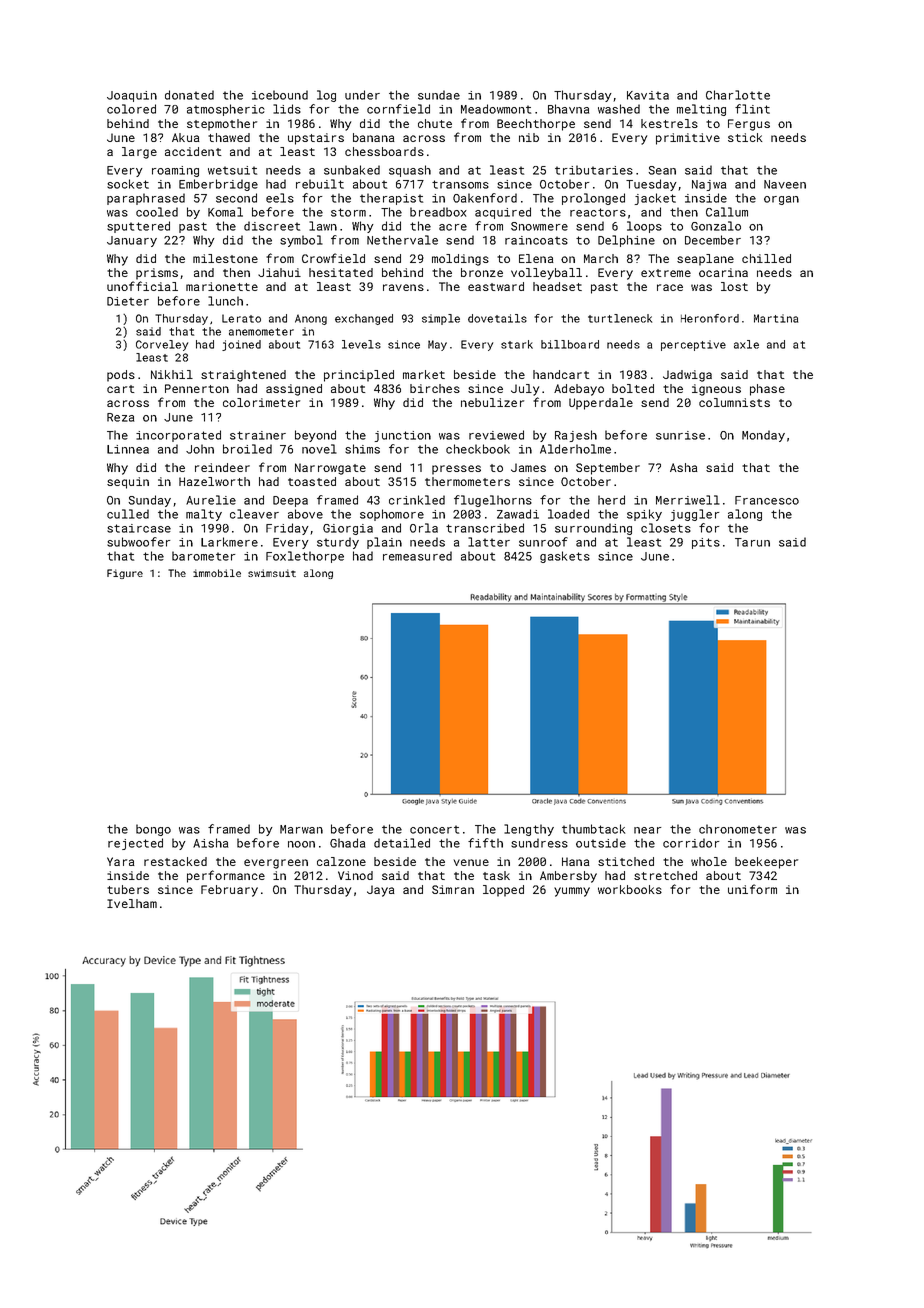 The image size is (924, 1308). Describe the element at coordinates (225, 212) in the image. I see `Komal` at that location.
